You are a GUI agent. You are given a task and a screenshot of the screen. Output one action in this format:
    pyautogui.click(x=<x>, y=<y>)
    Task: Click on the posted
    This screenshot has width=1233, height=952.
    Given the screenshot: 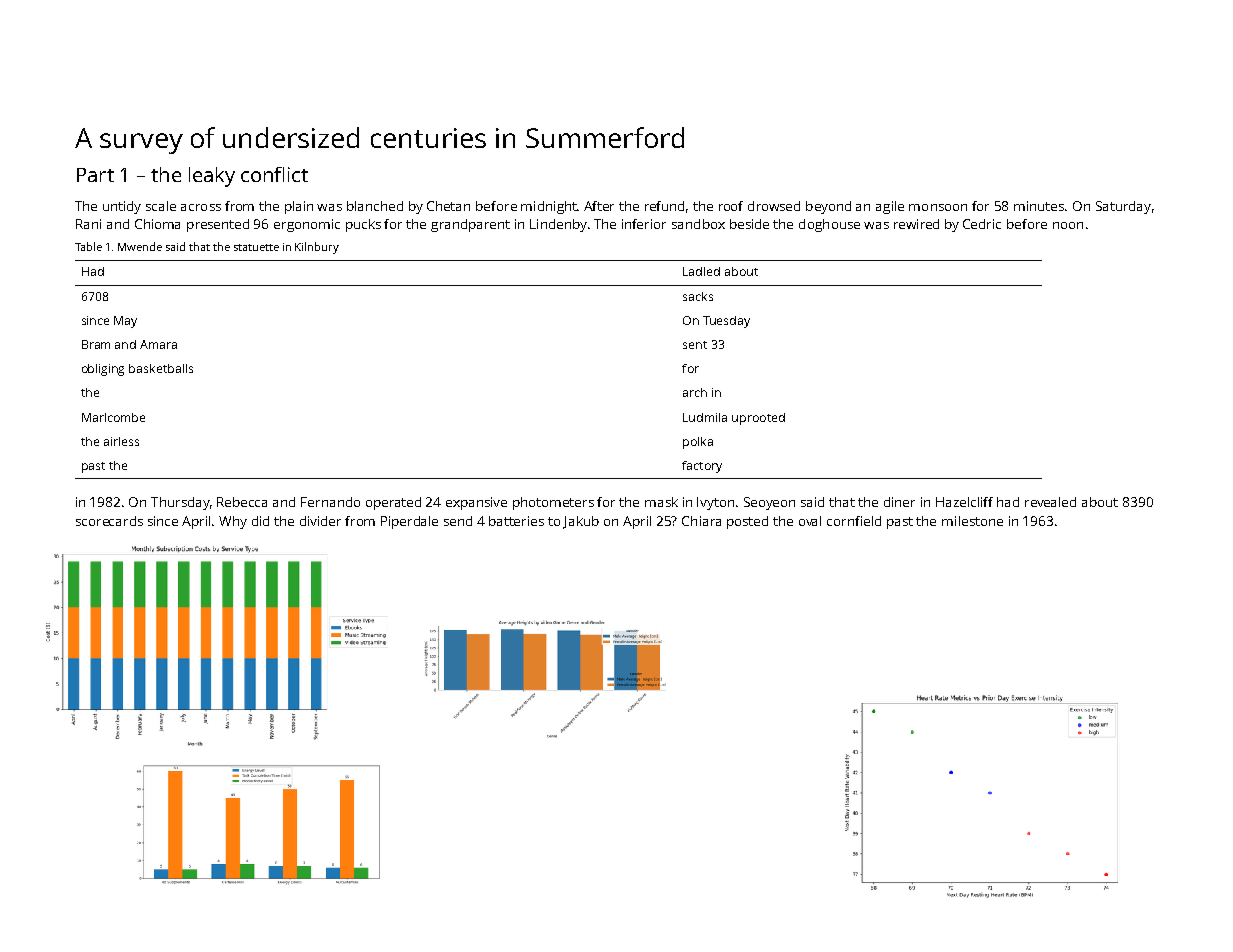 What is the action you would take?
    pyautogui.click(x=747, y=522)
